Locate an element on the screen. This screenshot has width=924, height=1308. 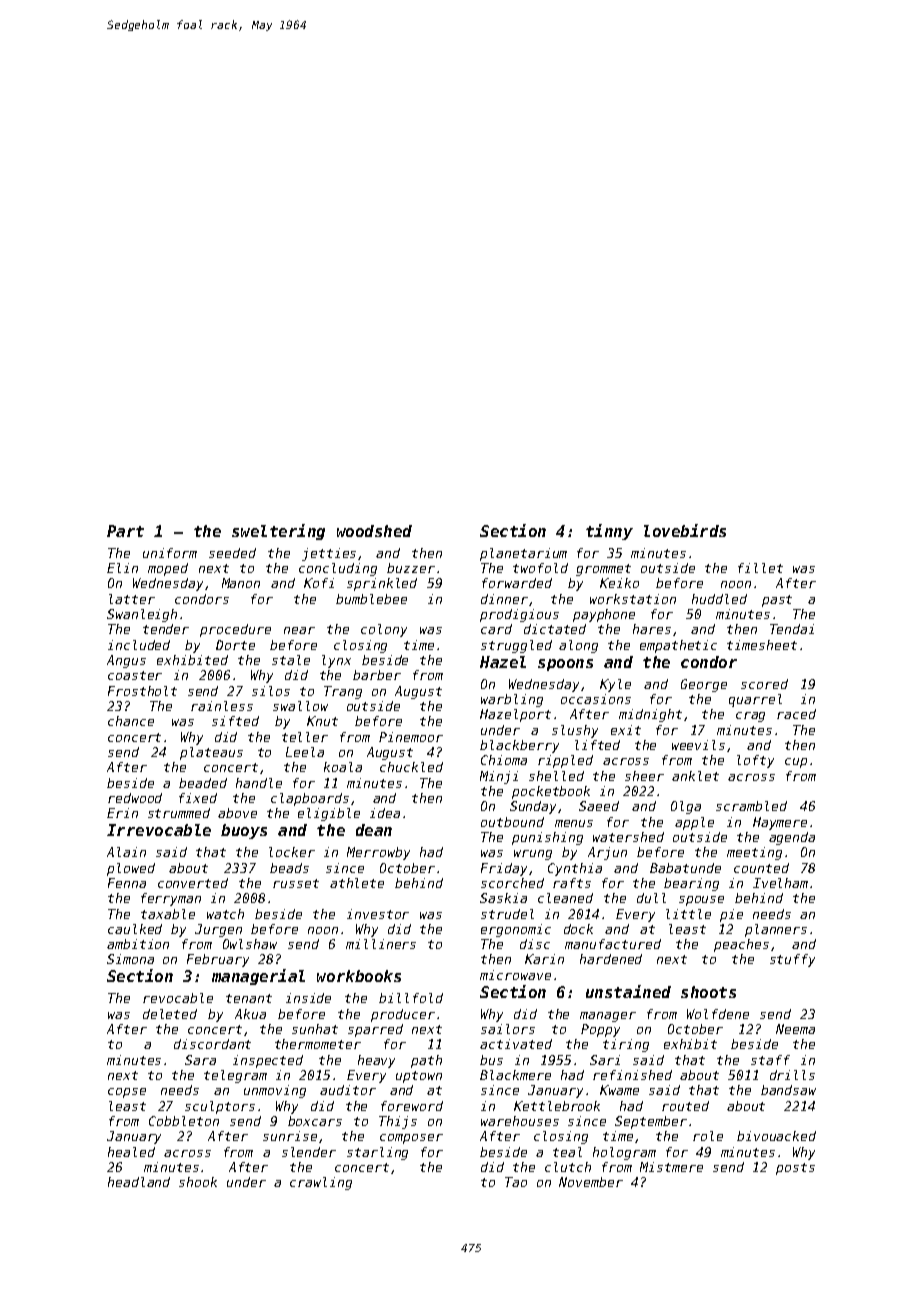
microwave is located at coordinates (515, 975).
